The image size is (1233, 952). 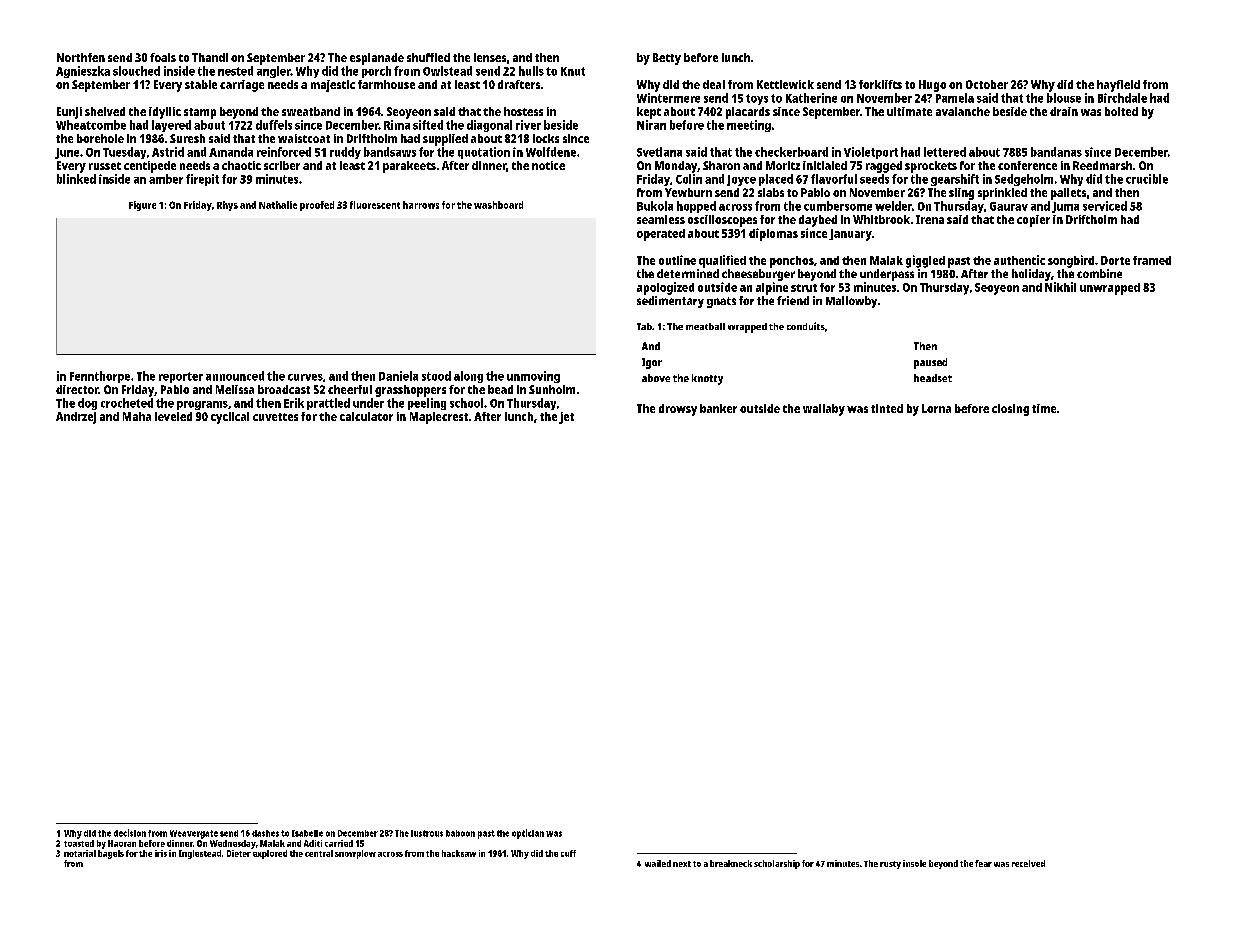 What do you see at coordinates (111, 854) in the screenshot?
I see `bagels` at bounding box center [111, 854].
